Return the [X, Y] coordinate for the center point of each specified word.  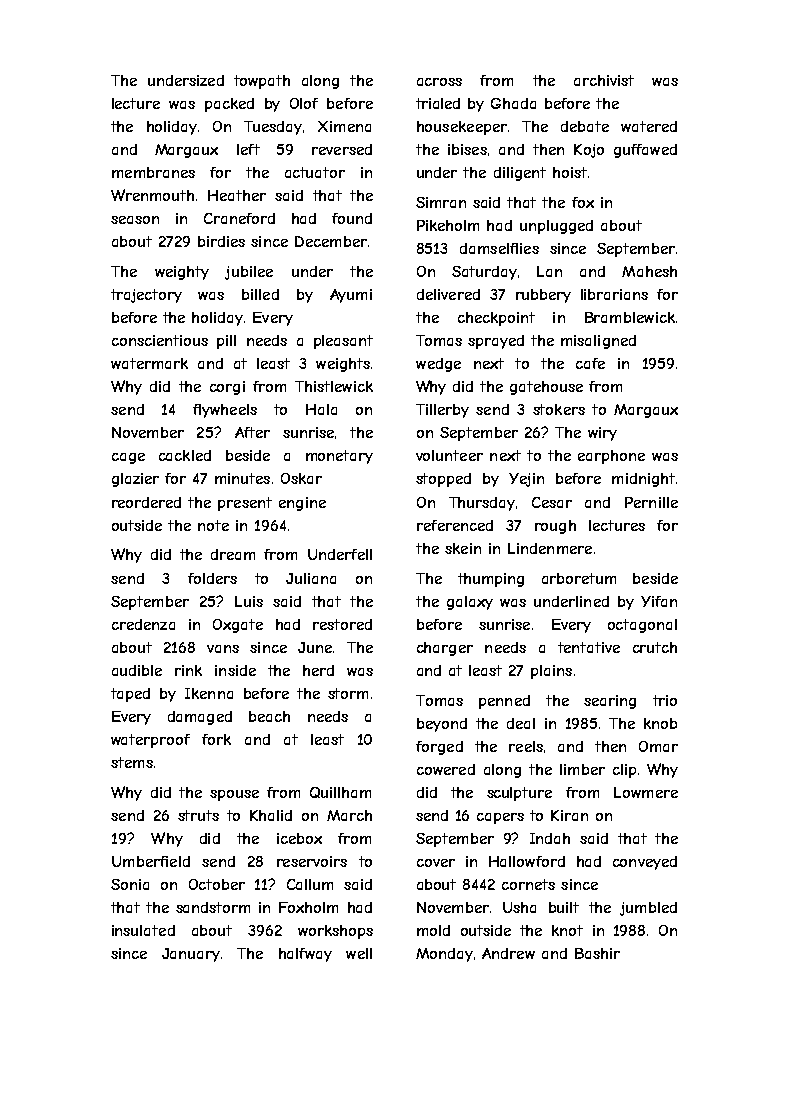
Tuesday [273, 128]
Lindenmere [550, 548]
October [217, 884]
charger [445, 649]
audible [137, 670]
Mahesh [649, 271]
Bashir [597, 953]
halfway [305, 955]
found [352, 218]
